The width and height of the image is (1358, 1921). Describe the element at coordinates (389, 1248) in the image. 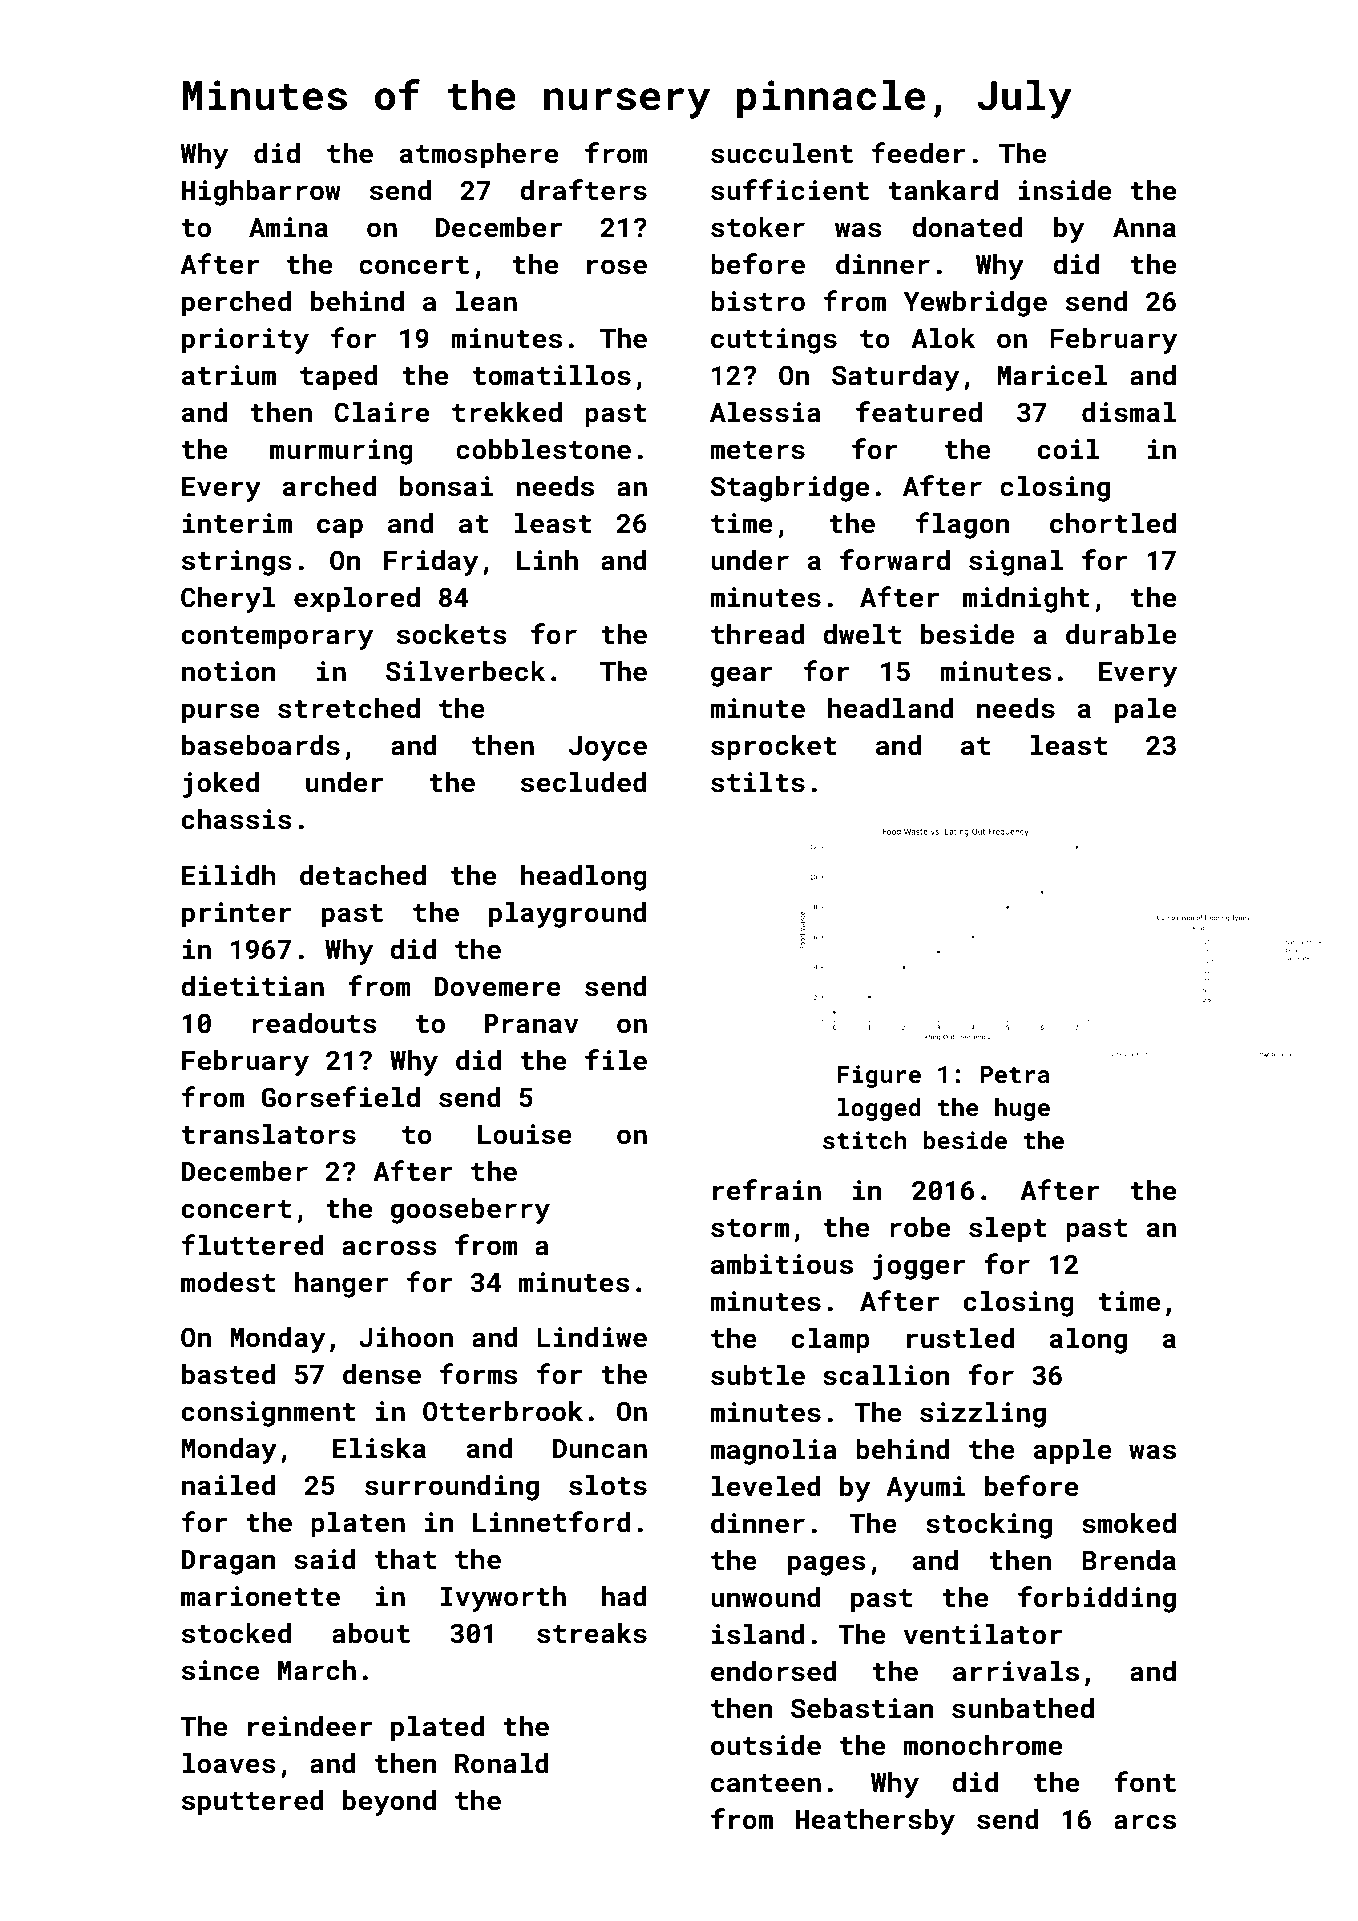

I see `across` at that location.
